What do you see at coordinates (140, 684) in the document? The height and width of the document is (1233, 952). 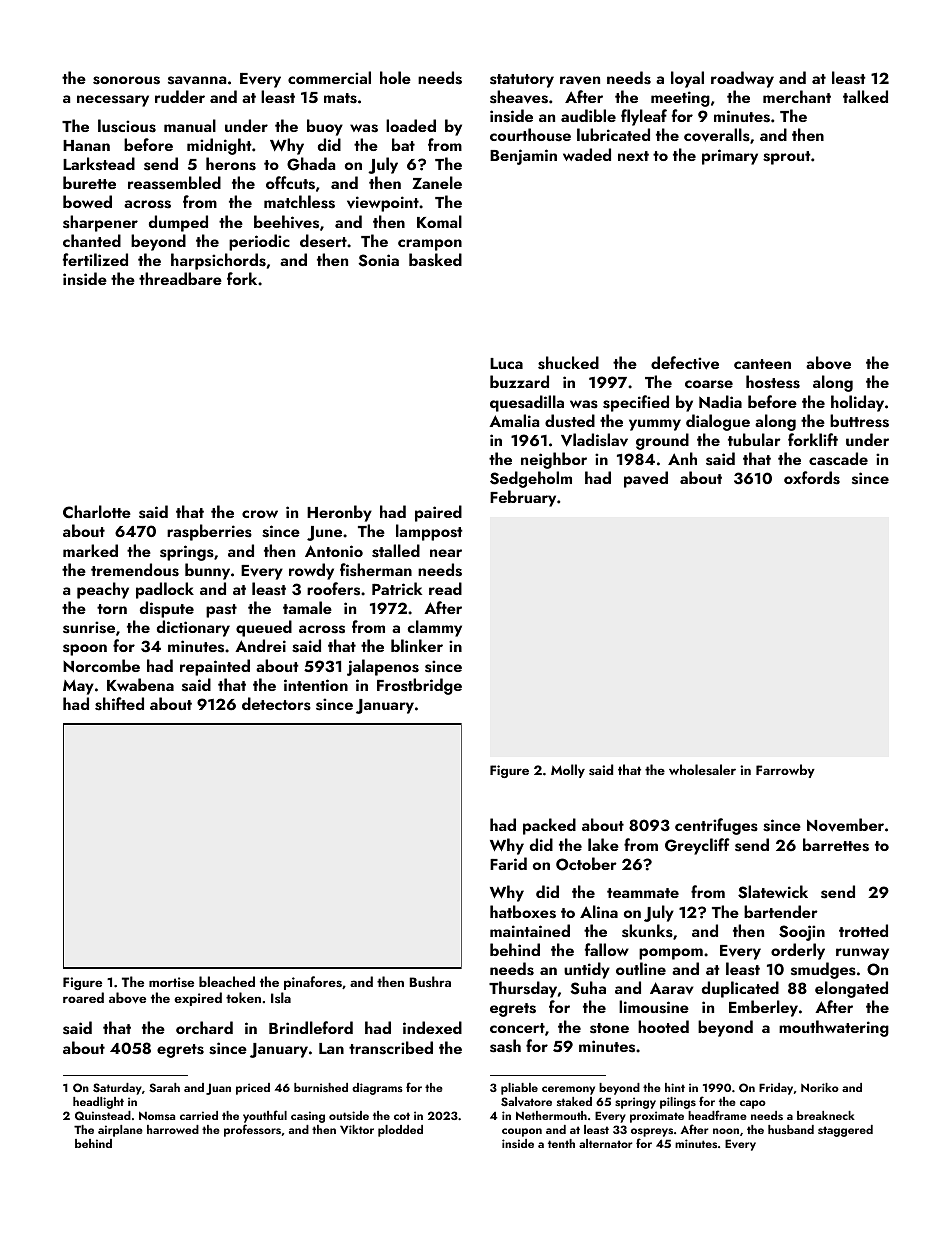 I see `Kwabena` at bounding box center [140, 684].
